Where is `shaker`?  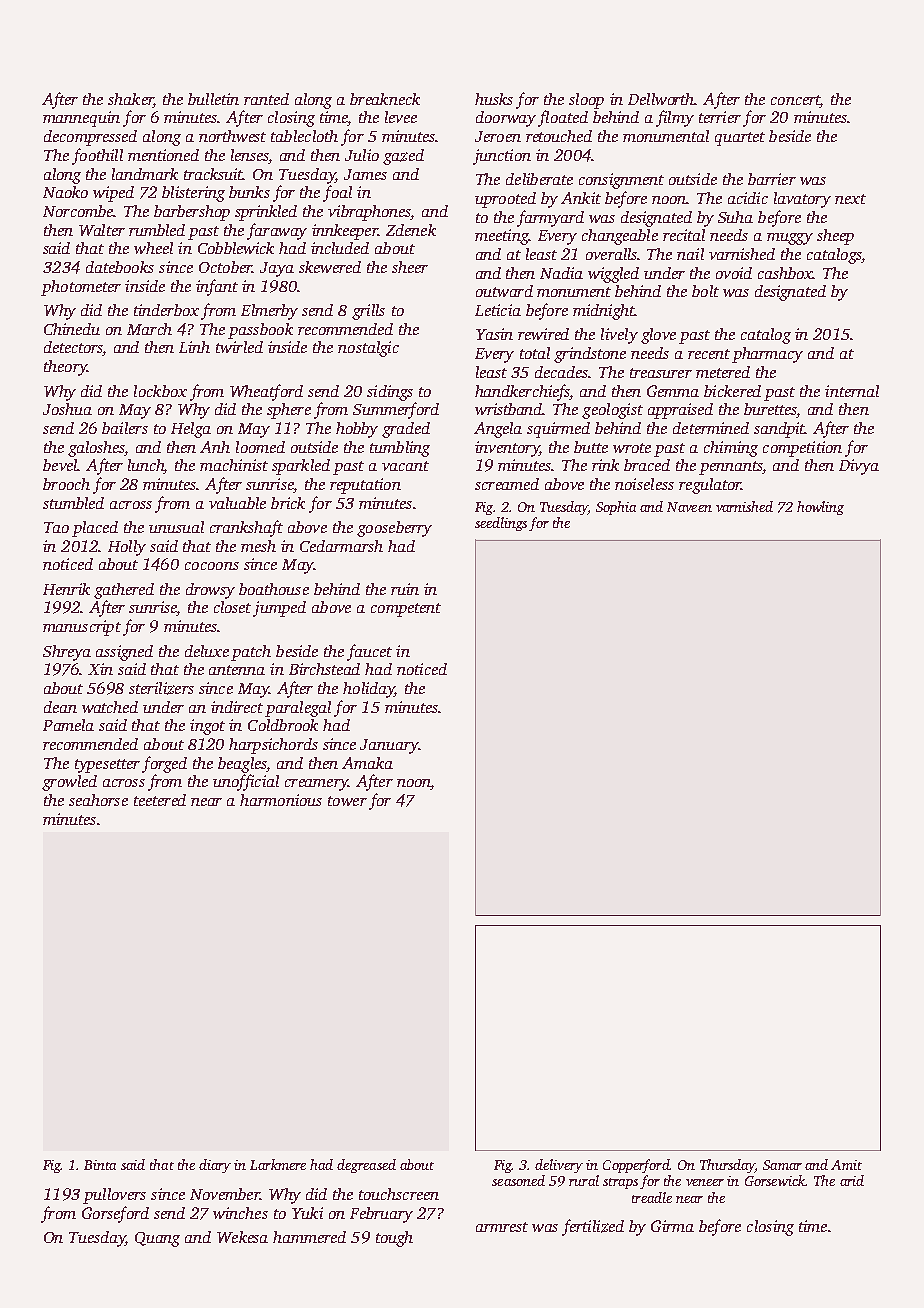 shaker is located at coordinates (130, 99).
